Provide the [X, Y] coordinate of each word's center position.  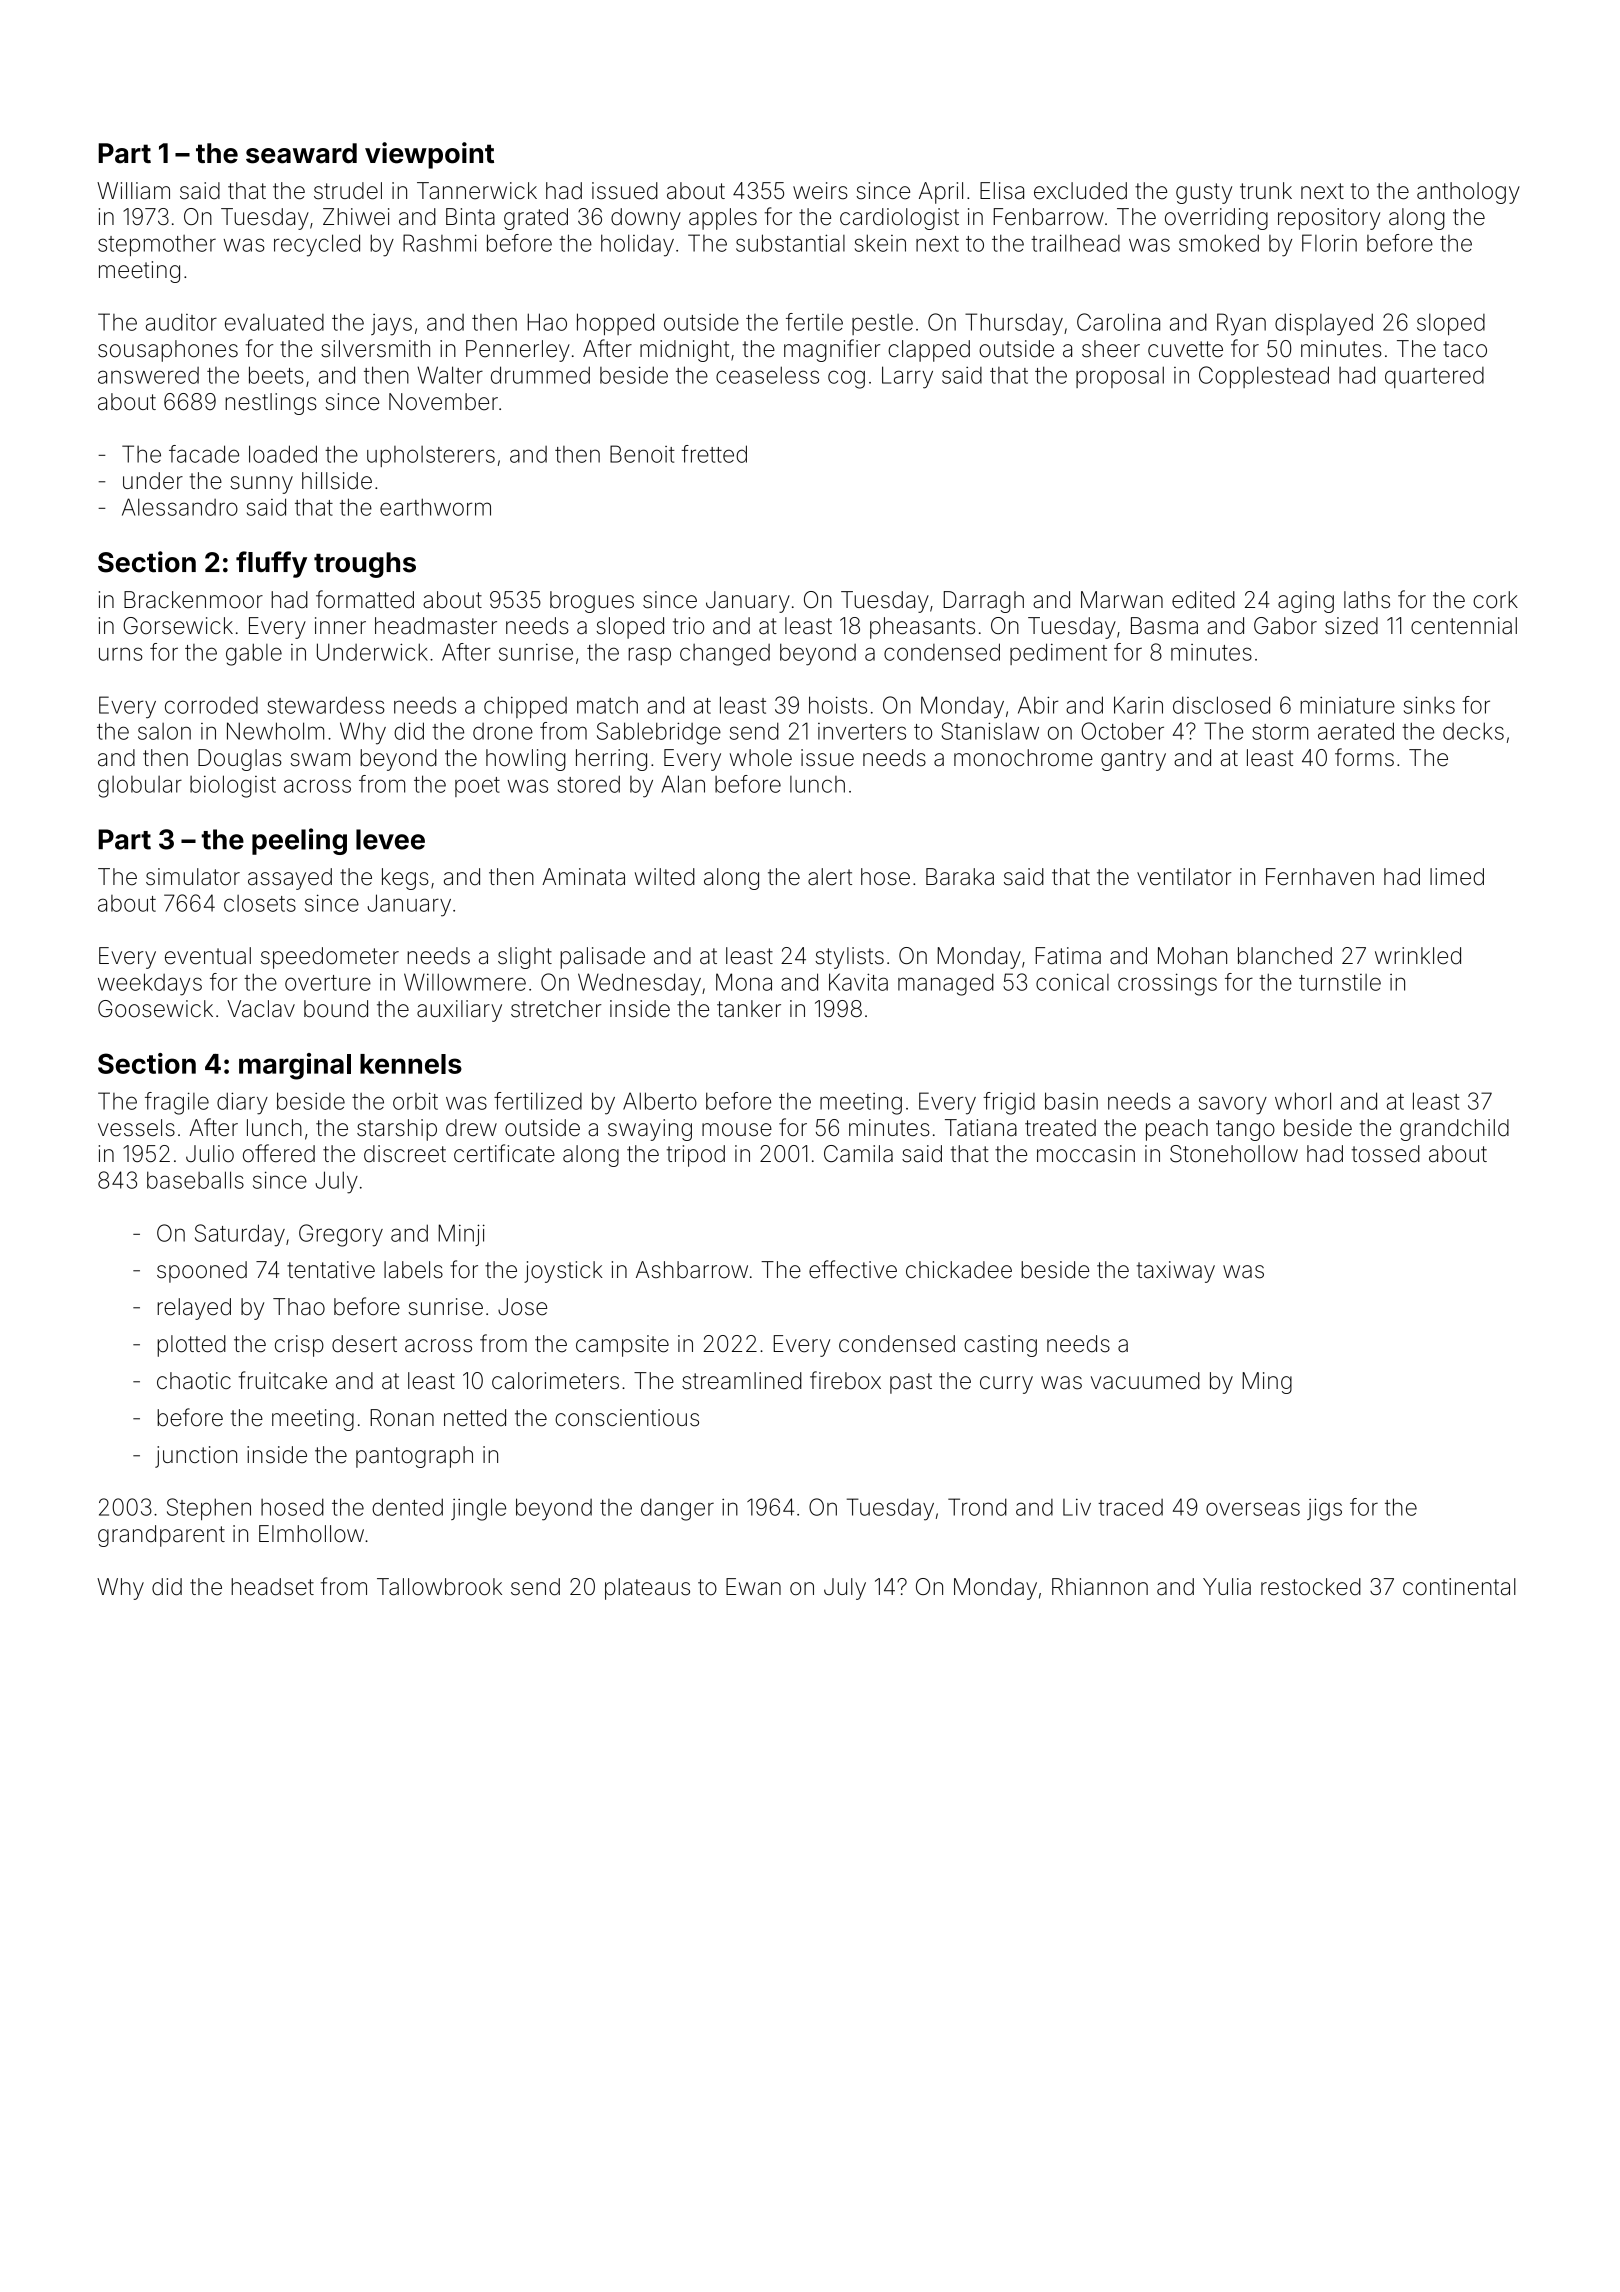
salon [164, 731]
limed [1457, 877]
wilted [665, 877]
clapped [929, 351]
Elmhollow [311, 1534]
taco [1465, 349]
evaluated [274, 322]
